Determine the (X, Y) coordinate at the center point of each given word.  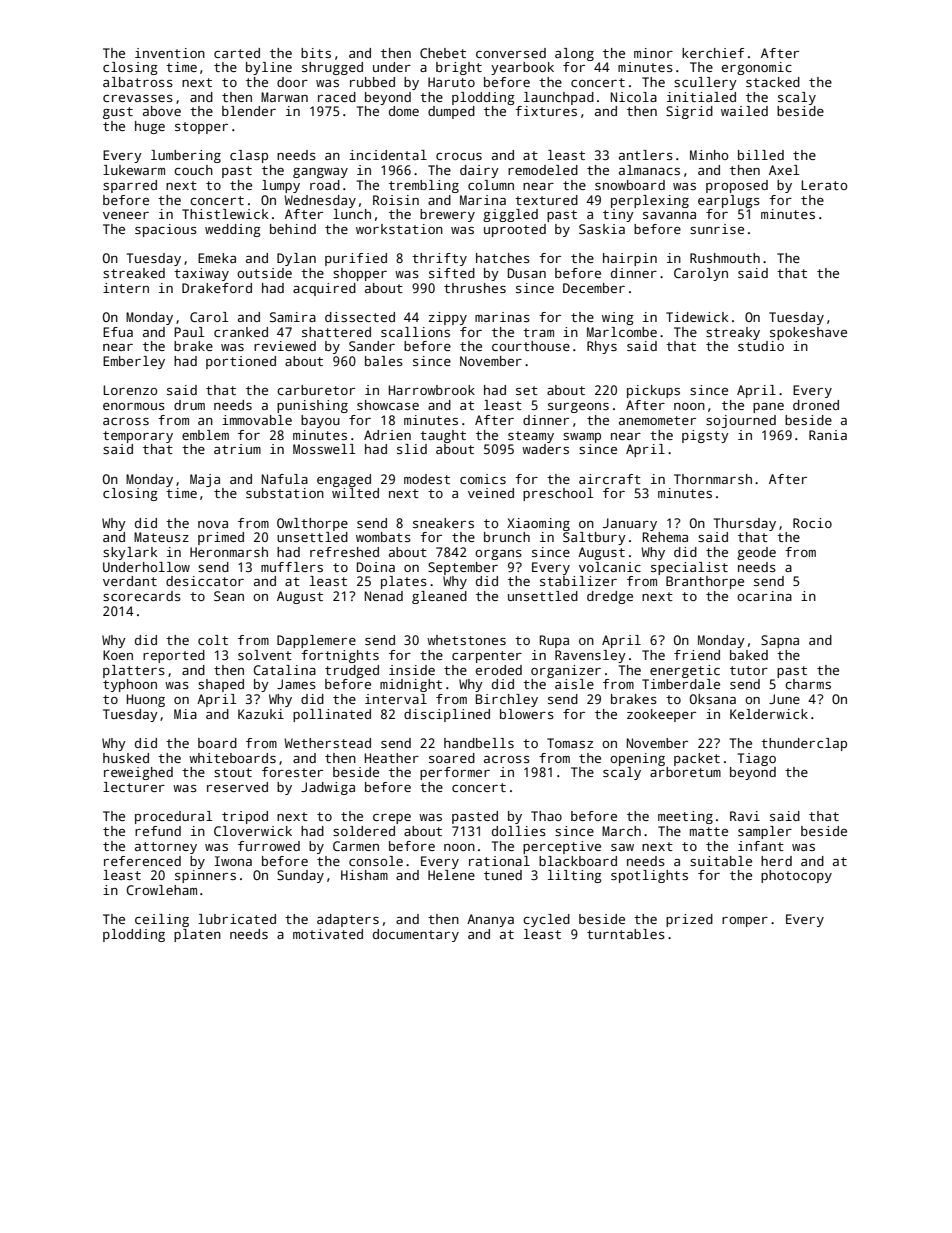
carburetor (316, 390)
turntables (626, 934)
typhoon (130, 685)
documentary (416, 935)
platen (197, 935)
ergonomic (757, 68)
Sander (372, 346)
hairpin (630, 259)
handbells (479, 743)
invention (170, 53)
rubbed (372, 82)
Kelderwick (769, 714)
